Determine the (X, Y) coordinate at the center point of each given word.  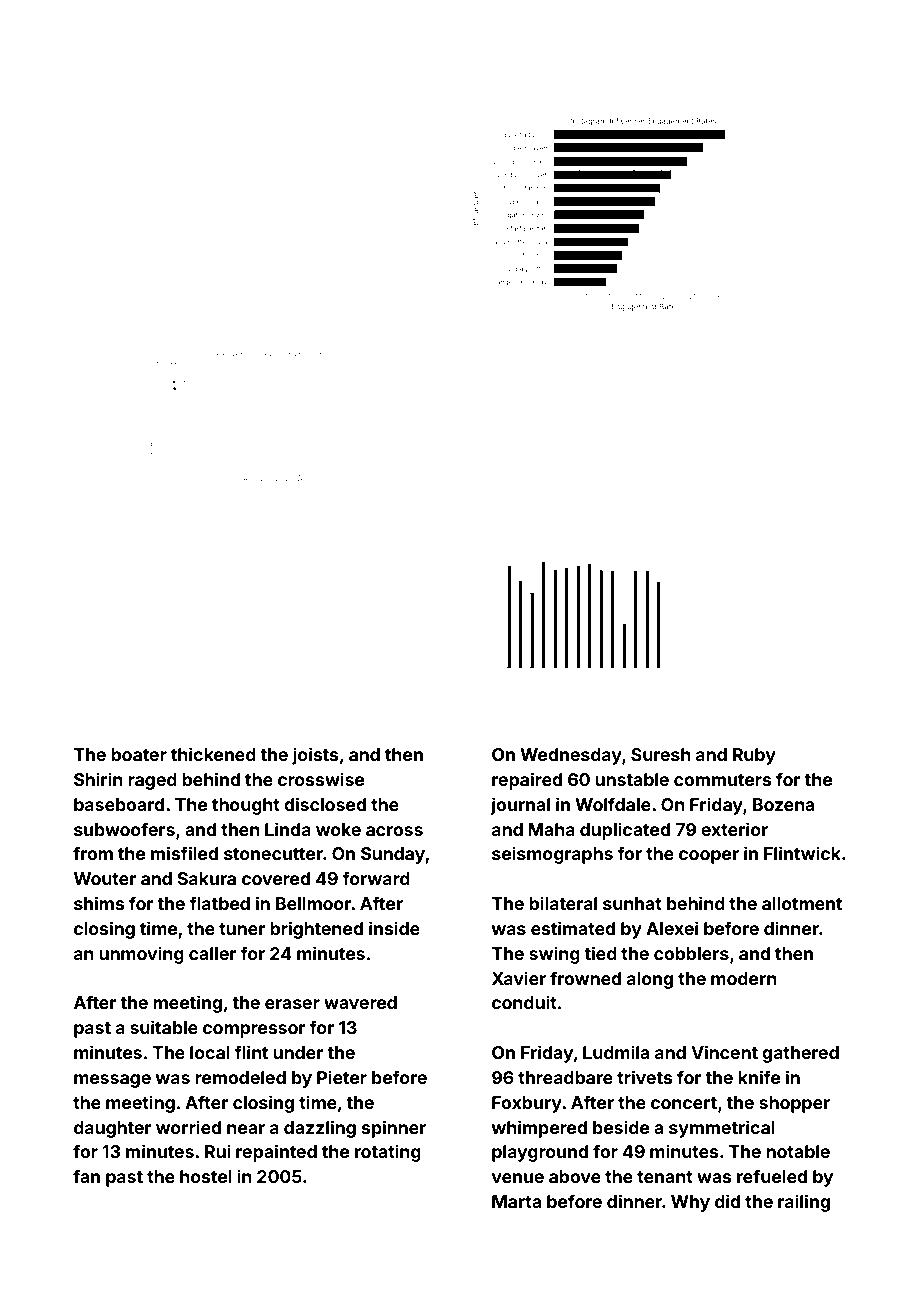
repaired (527, 781)
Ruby (754, 756)
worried (188, 1127)
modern (744, 978)
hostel (206, 1176)
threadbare (565, 1077)
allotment (802, 903)
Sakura (206, 878)
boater (139, 754)
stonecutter (273, 854)
